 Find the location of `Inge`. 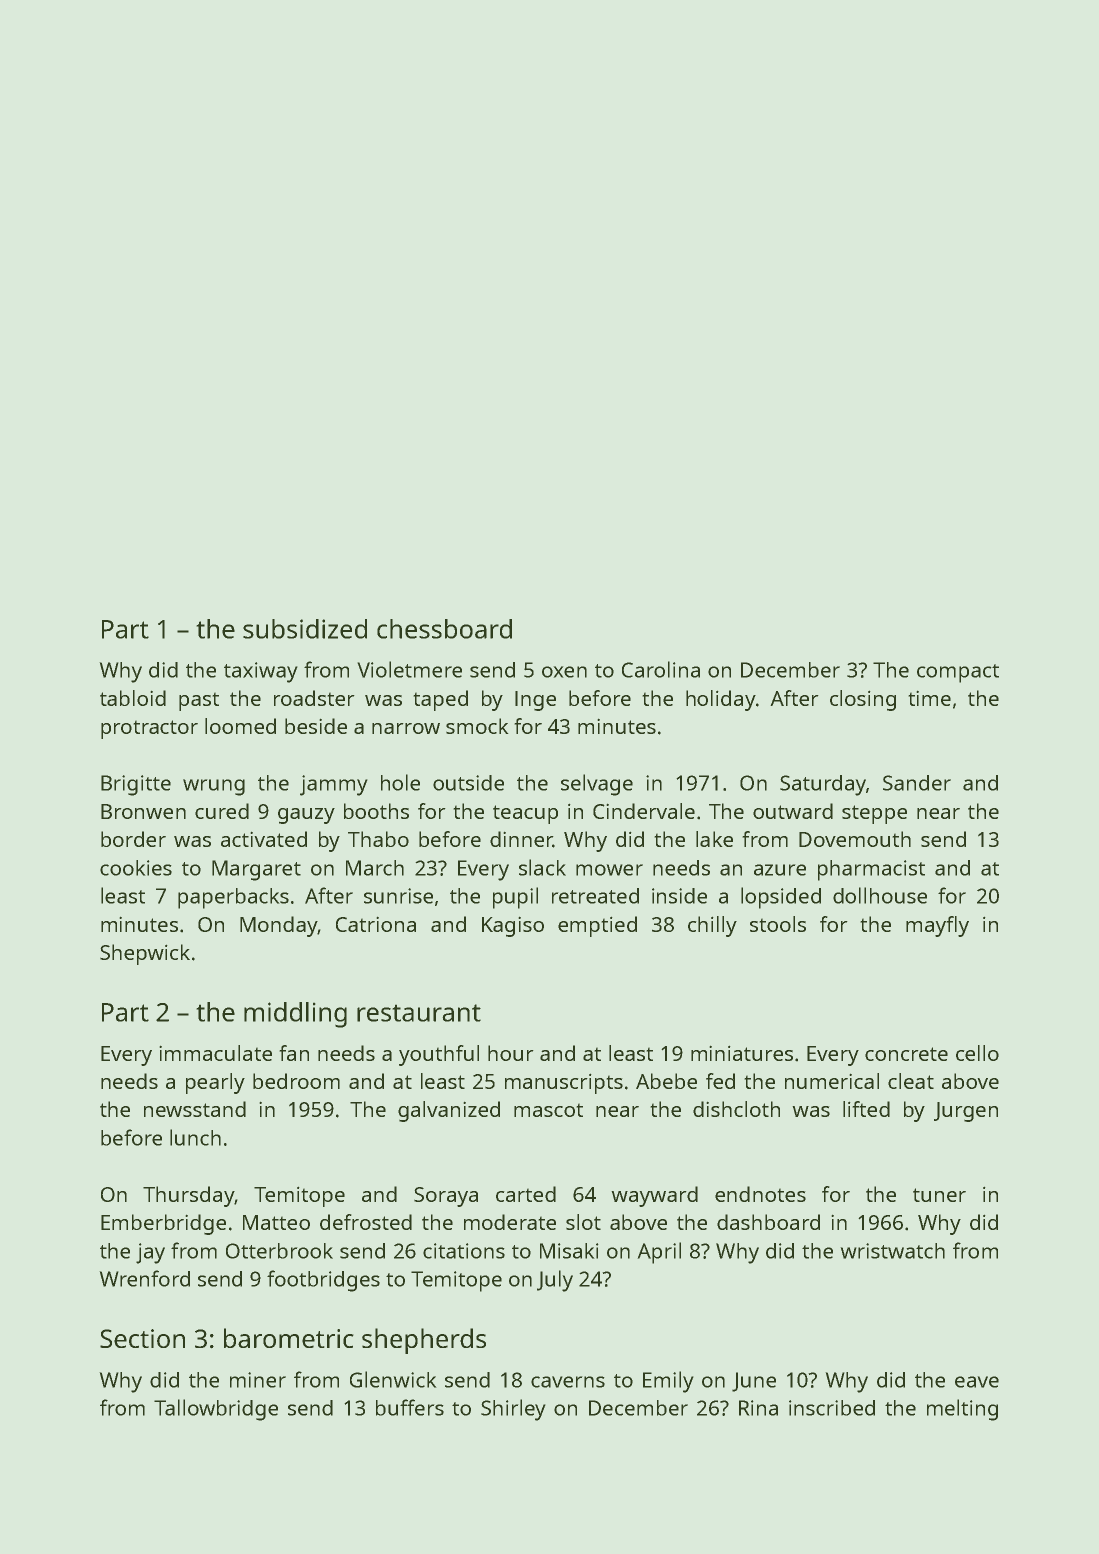

Inge is located at coordinates (535, 701).
